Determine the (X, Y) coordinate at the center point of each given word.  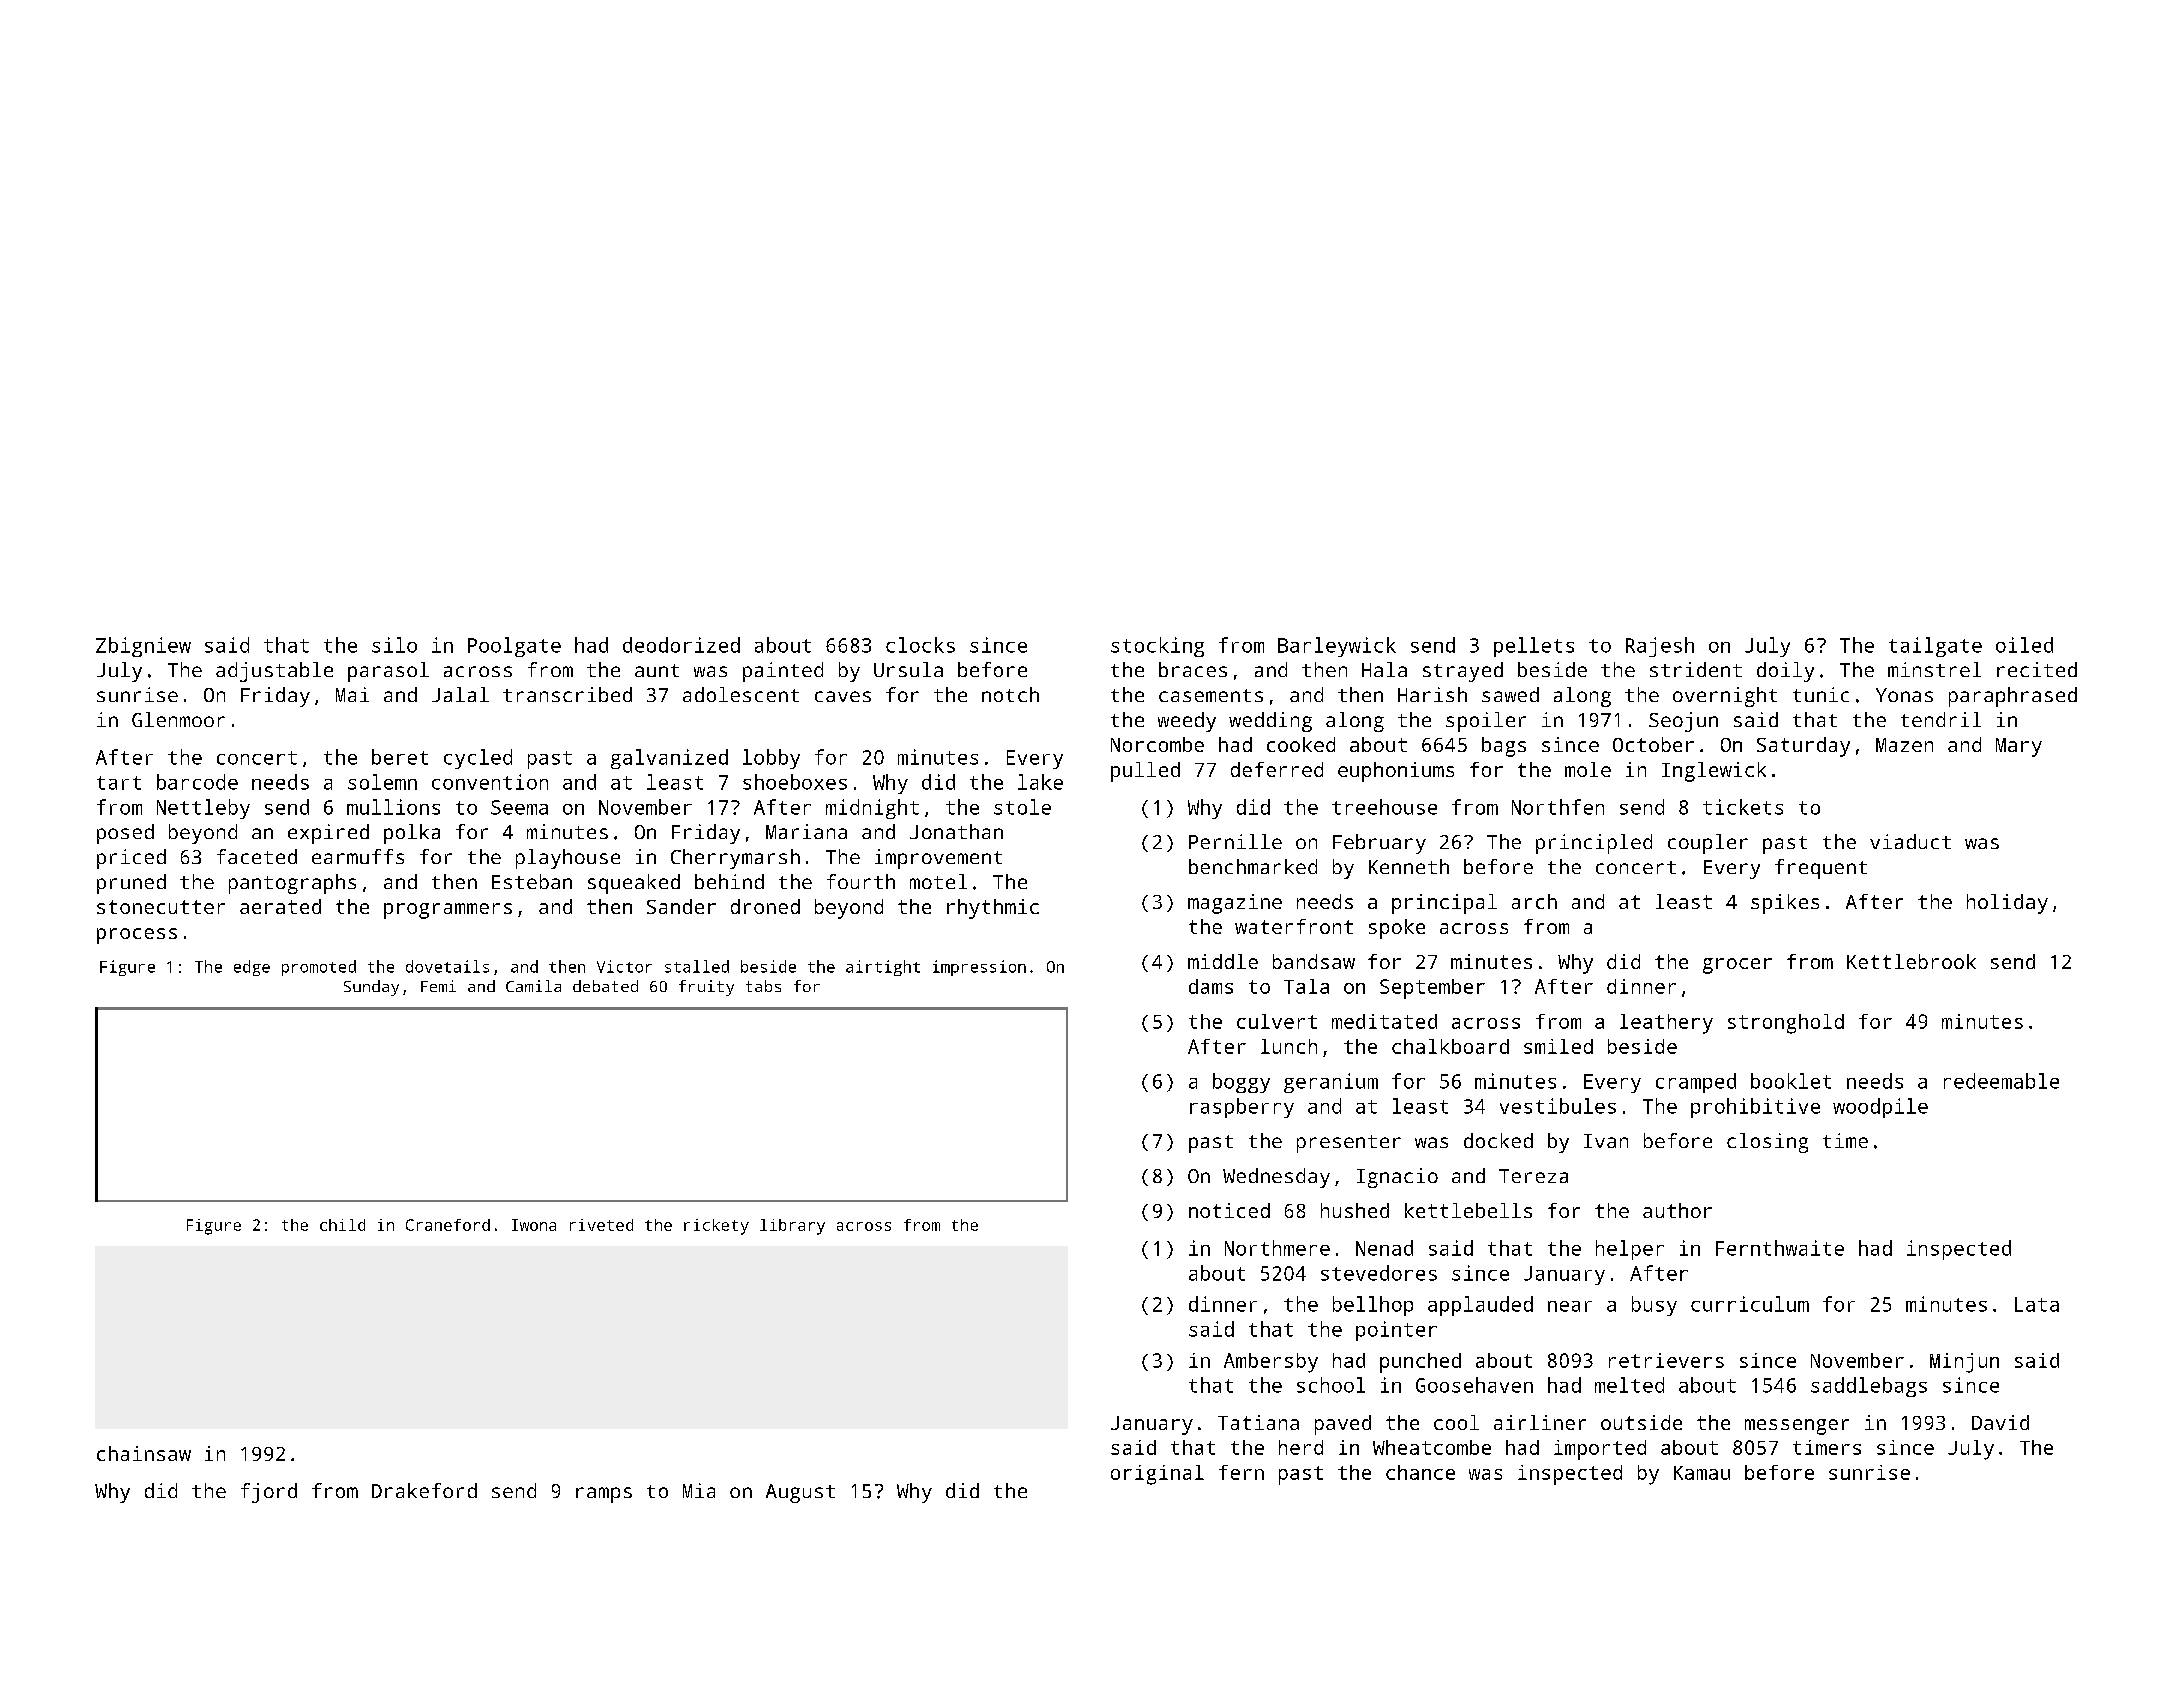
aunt (657, 670)
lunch (1289, 1046)
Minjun (1964, 1363)
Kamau (1702, 1473)
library (792, 1227)
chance (1420, 1472)
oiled (2024, 645)
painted (783, 672)
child (342, 1225)
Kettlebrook (1911, 961)
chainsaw (144, 1453)
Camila (533, 986)
